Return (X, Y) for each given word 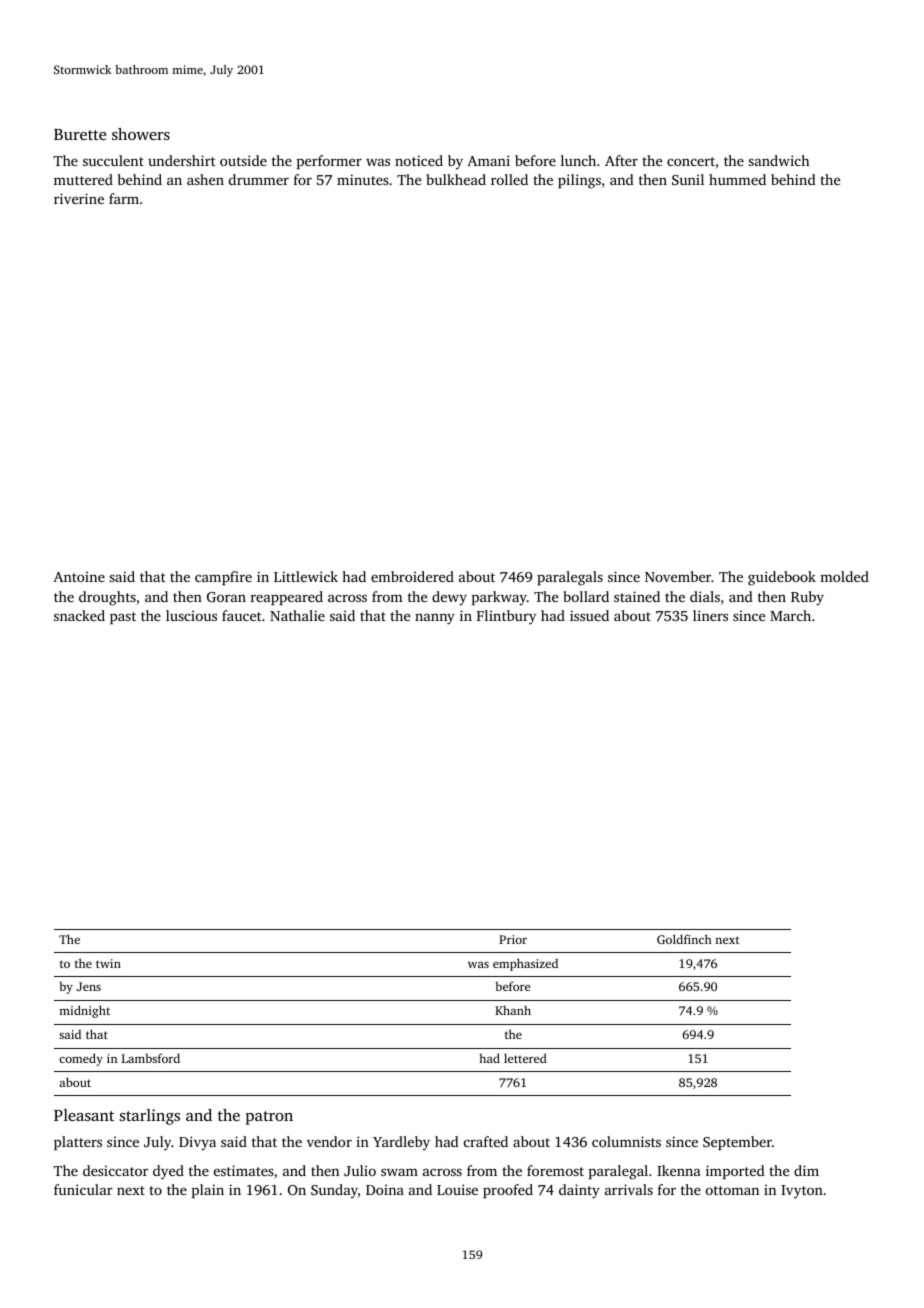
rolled (509, 179)
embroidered (412, 576)
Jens (89, 986)
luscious (191, 615)
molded (844, 576)
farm (124, 198)
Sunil (688, 179)
